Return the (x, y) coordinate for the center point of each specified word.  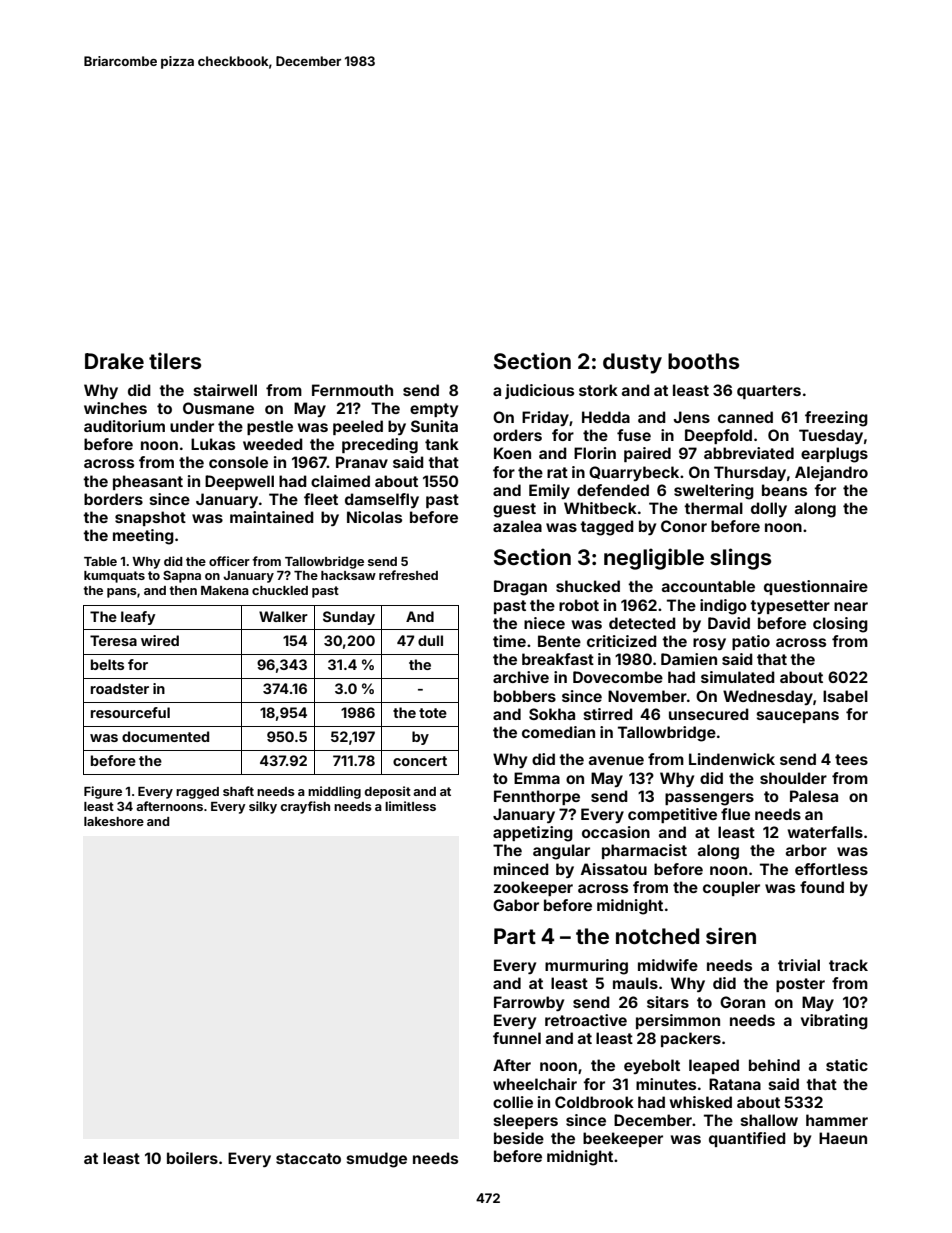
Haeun (843, 1138)
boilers (192, 1158)
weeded (273, 444)
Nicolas (374, 517)
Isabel (845, 696)
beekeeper (623, 1139)
